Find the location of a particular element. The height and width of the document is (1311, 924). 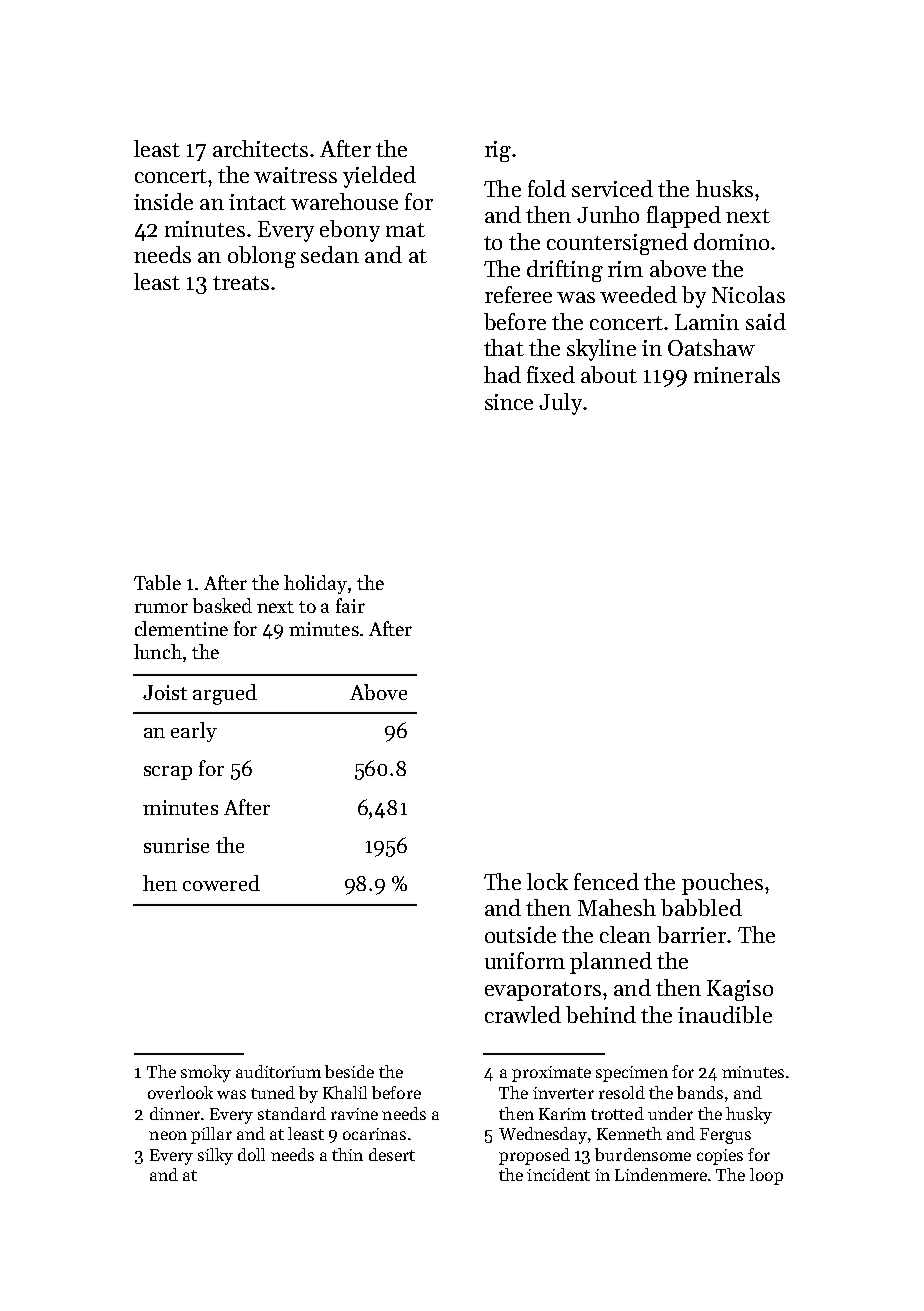

husky is located at coordinates (749, 1115).
